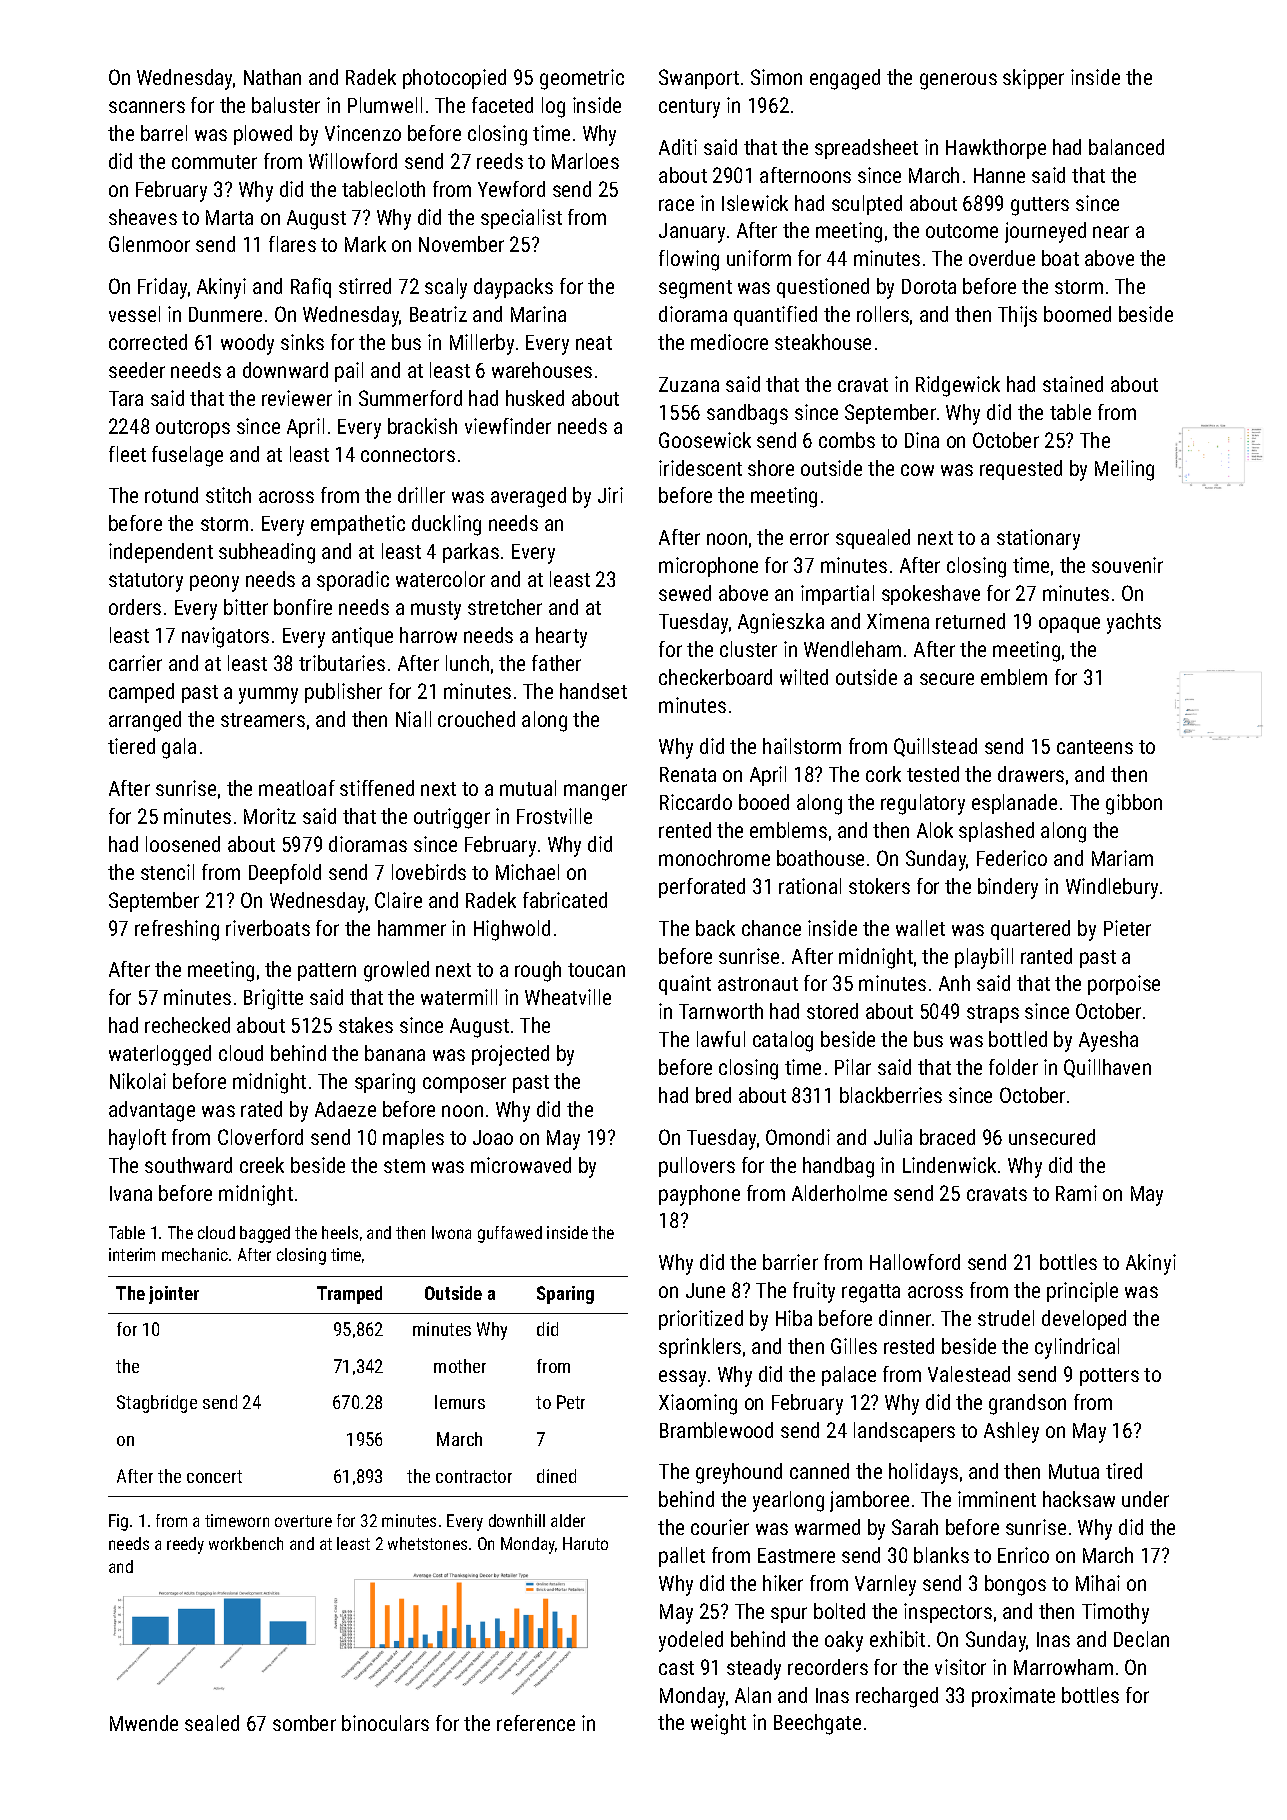 This screenshot has width=1287, height=1820. I want to click on Quillhaven, so click(1107, 1068).
